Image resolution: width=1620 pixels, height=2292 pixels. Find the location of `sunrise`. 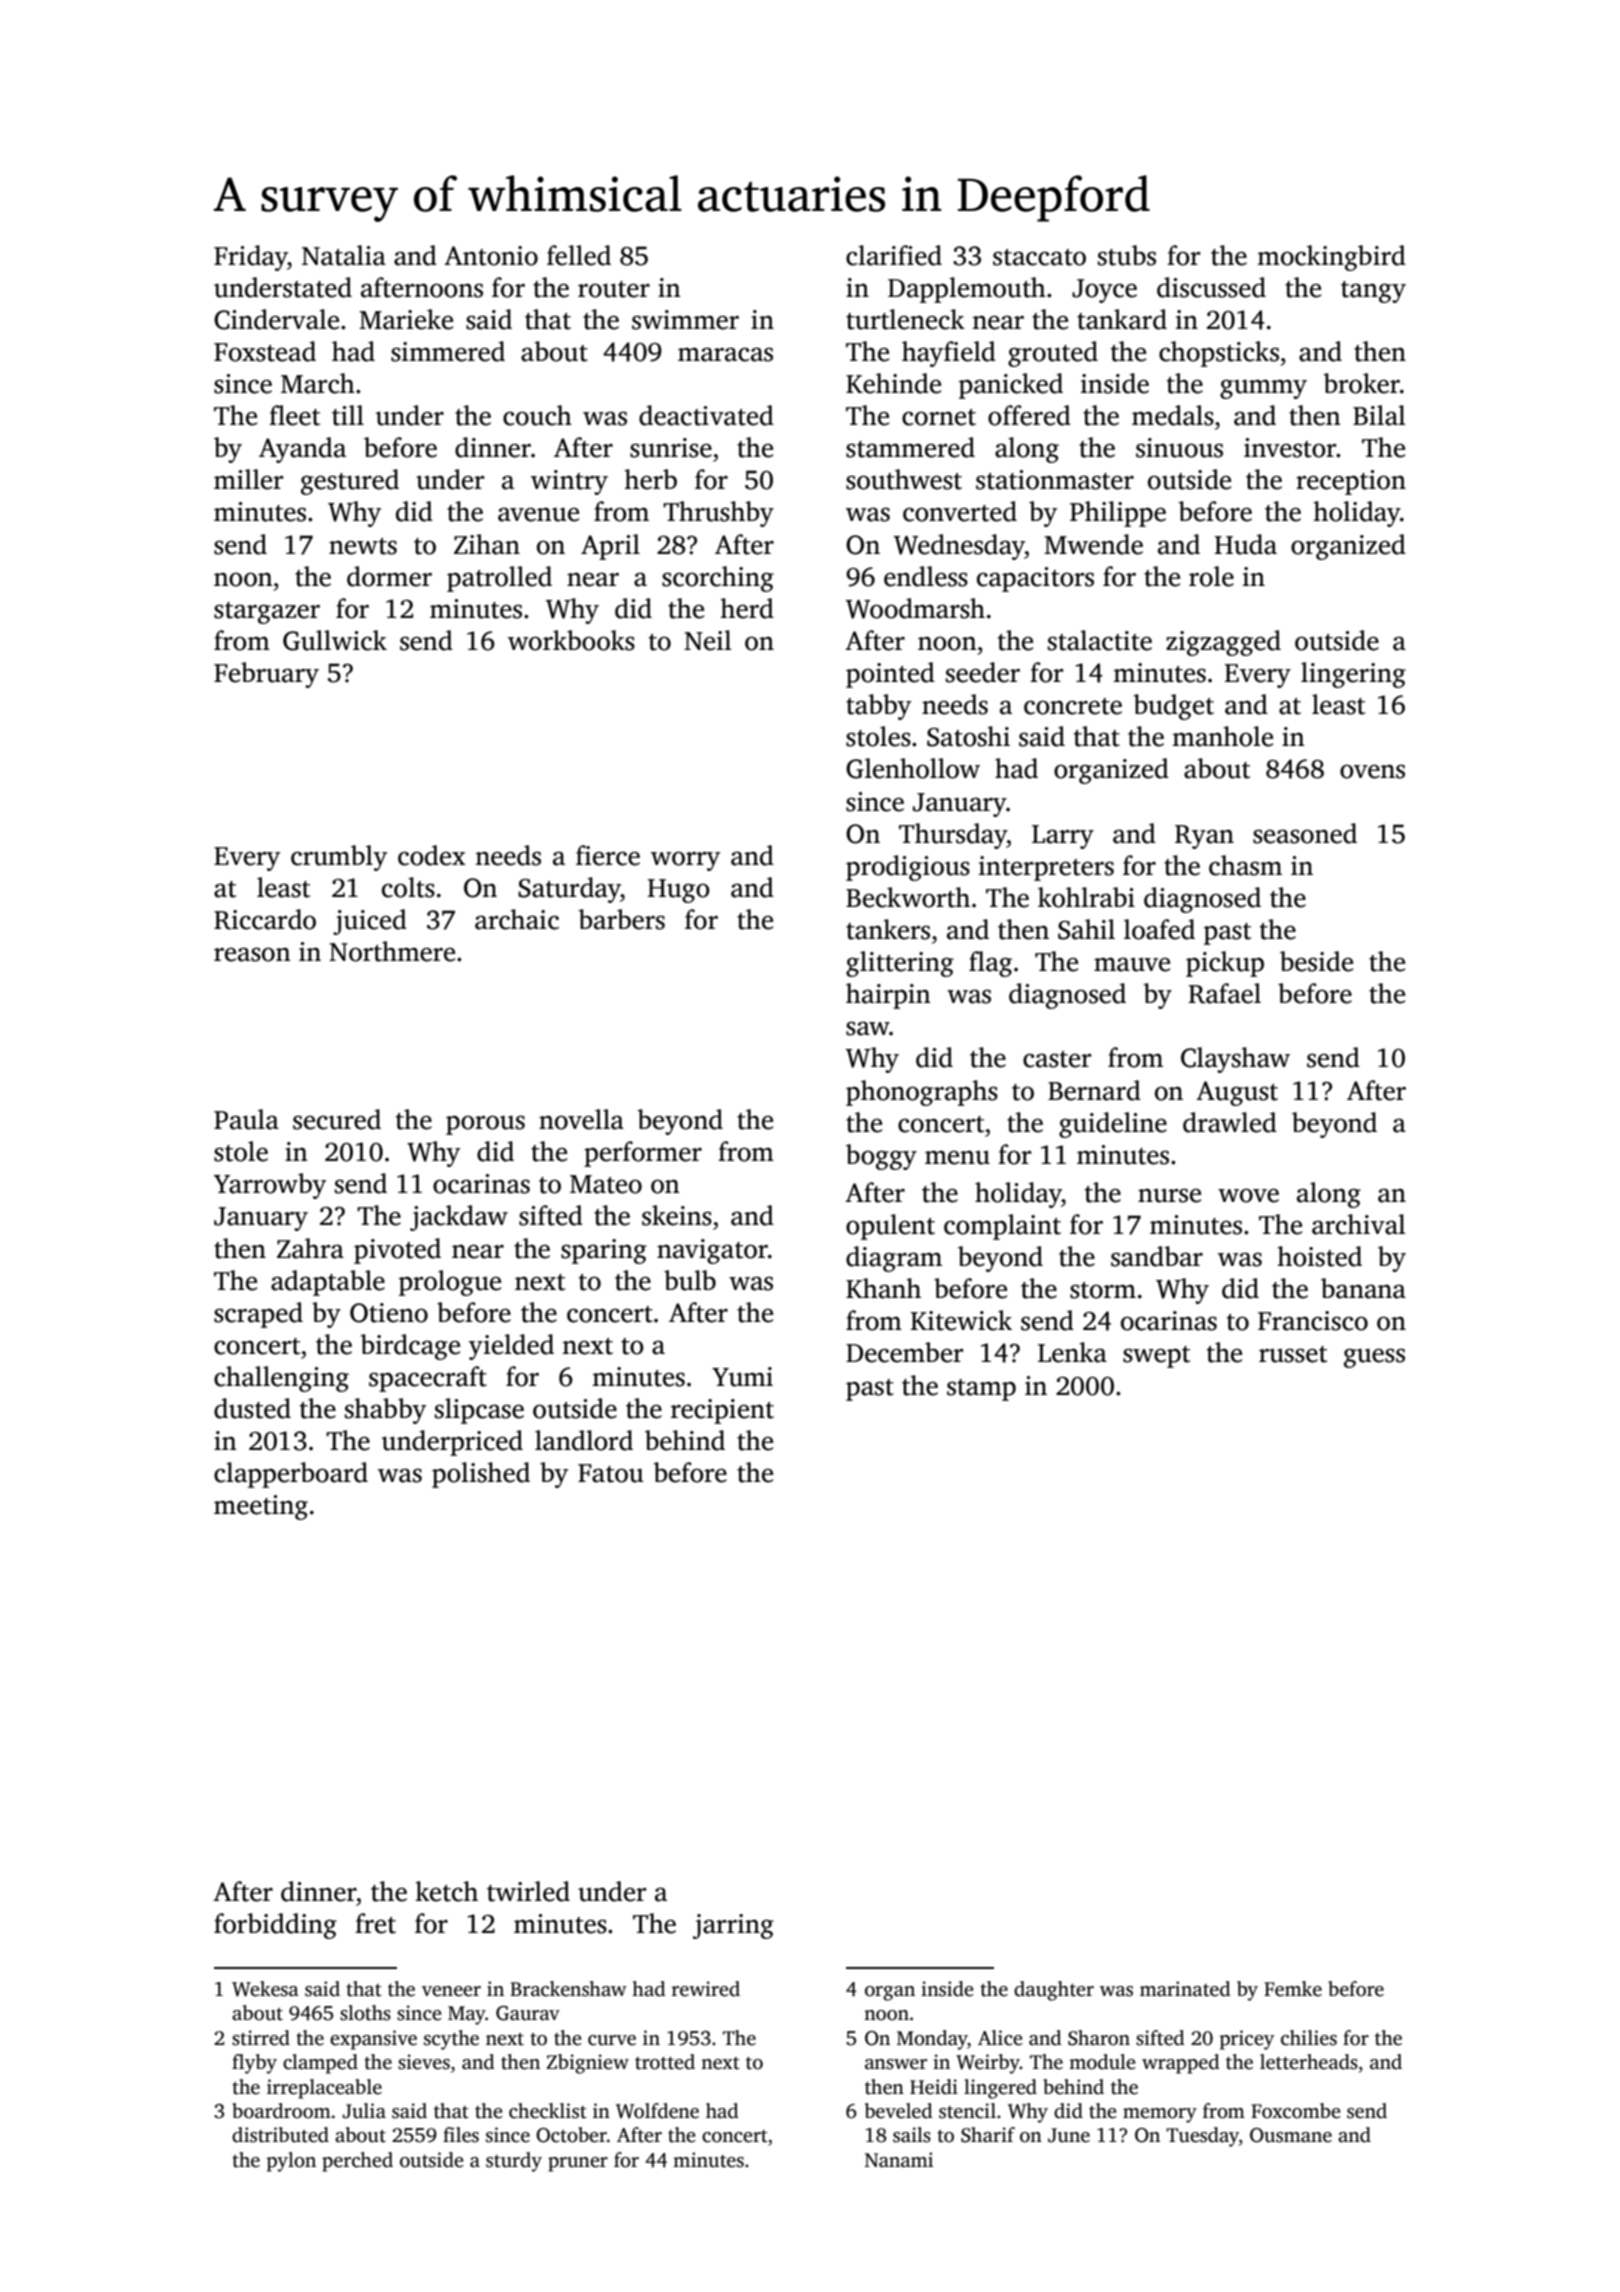

sunrise is located at coordinates (671, 448).
